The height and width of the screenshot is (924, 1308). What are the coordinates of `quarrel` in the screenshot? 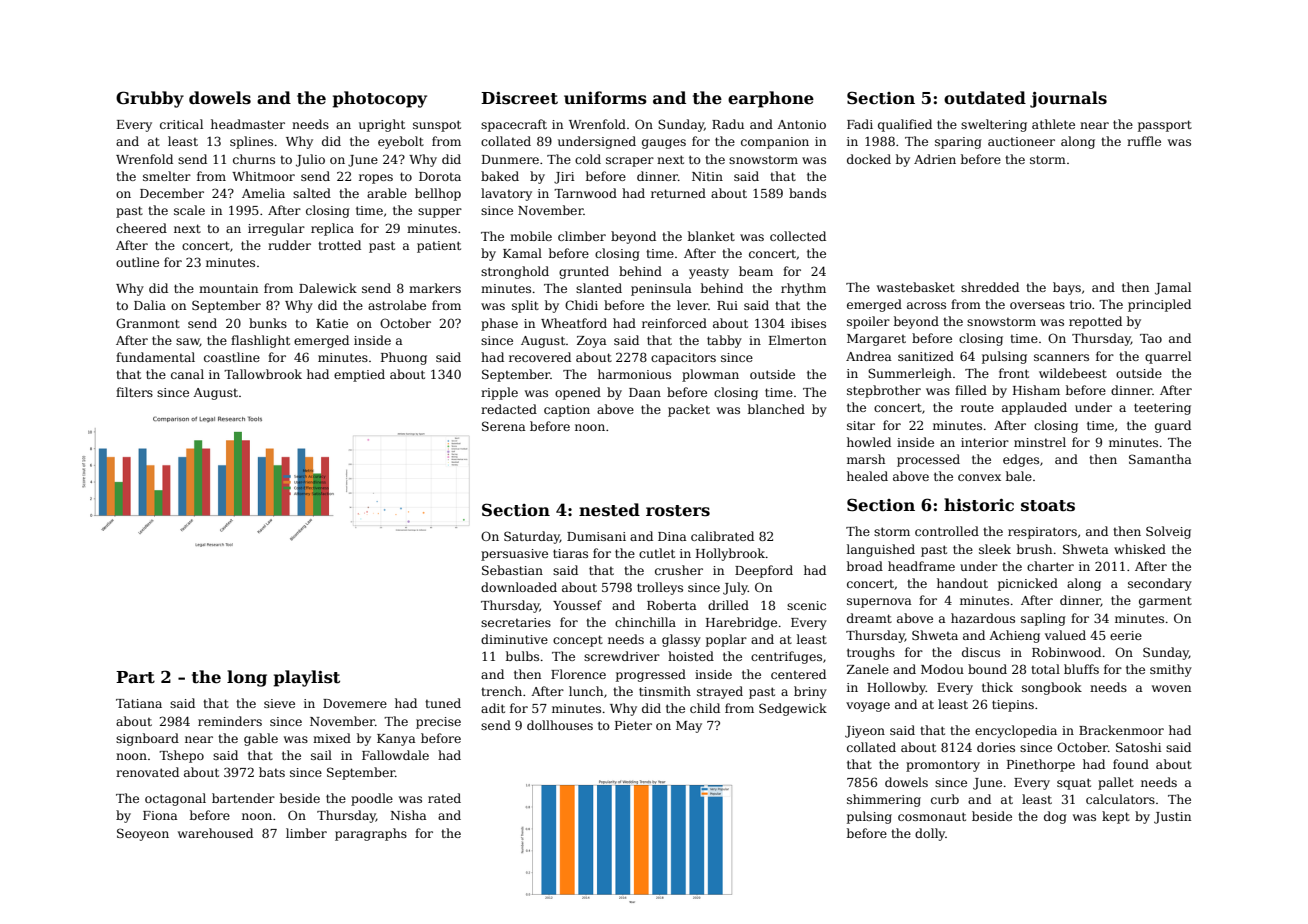 It's located at (1168, 357).
